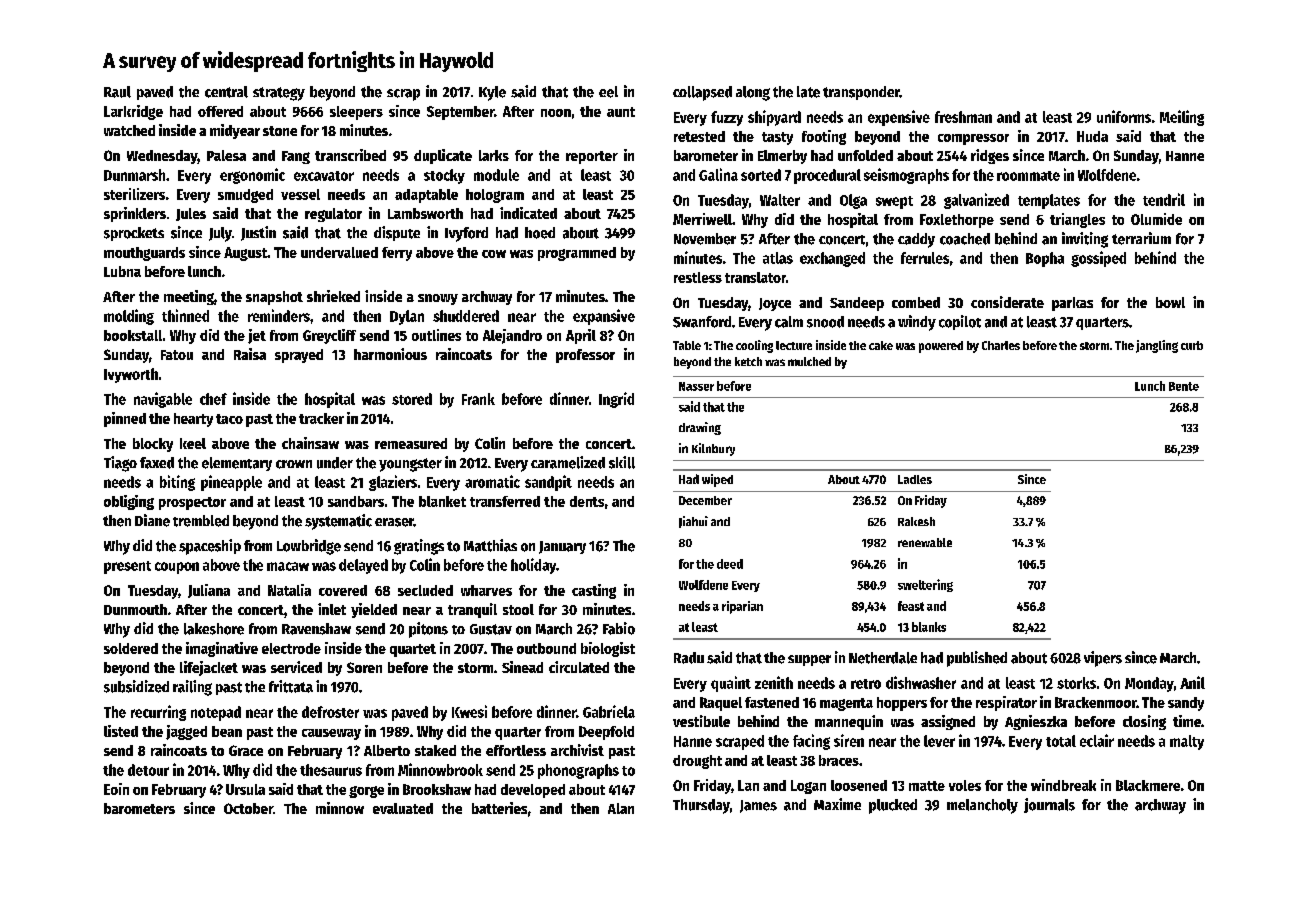 The width and height of the page is (1308, 924). I want to click on vipers, so click(1103, 659).
